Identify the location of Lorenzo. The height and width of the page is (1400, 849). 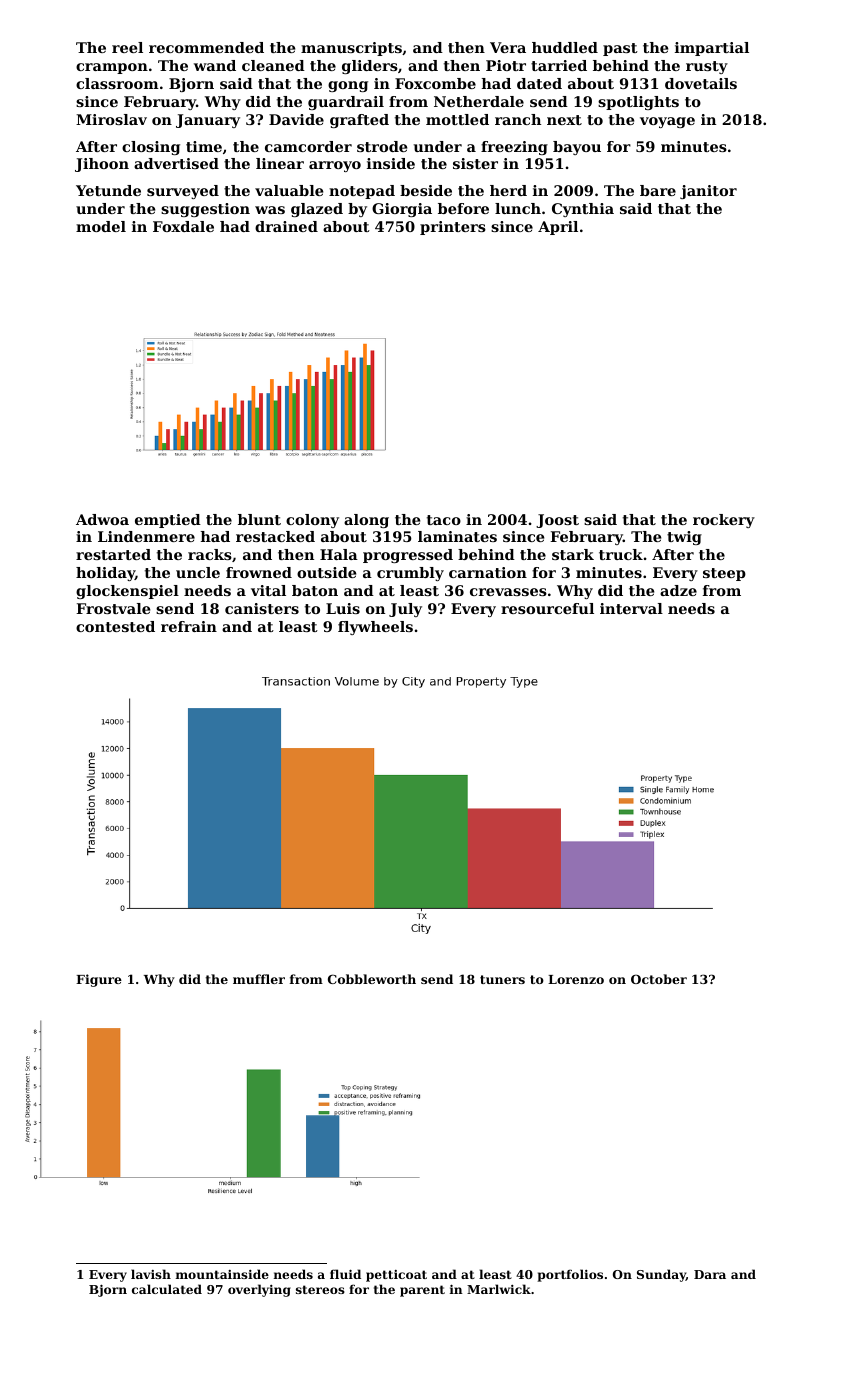
(576, 979).
